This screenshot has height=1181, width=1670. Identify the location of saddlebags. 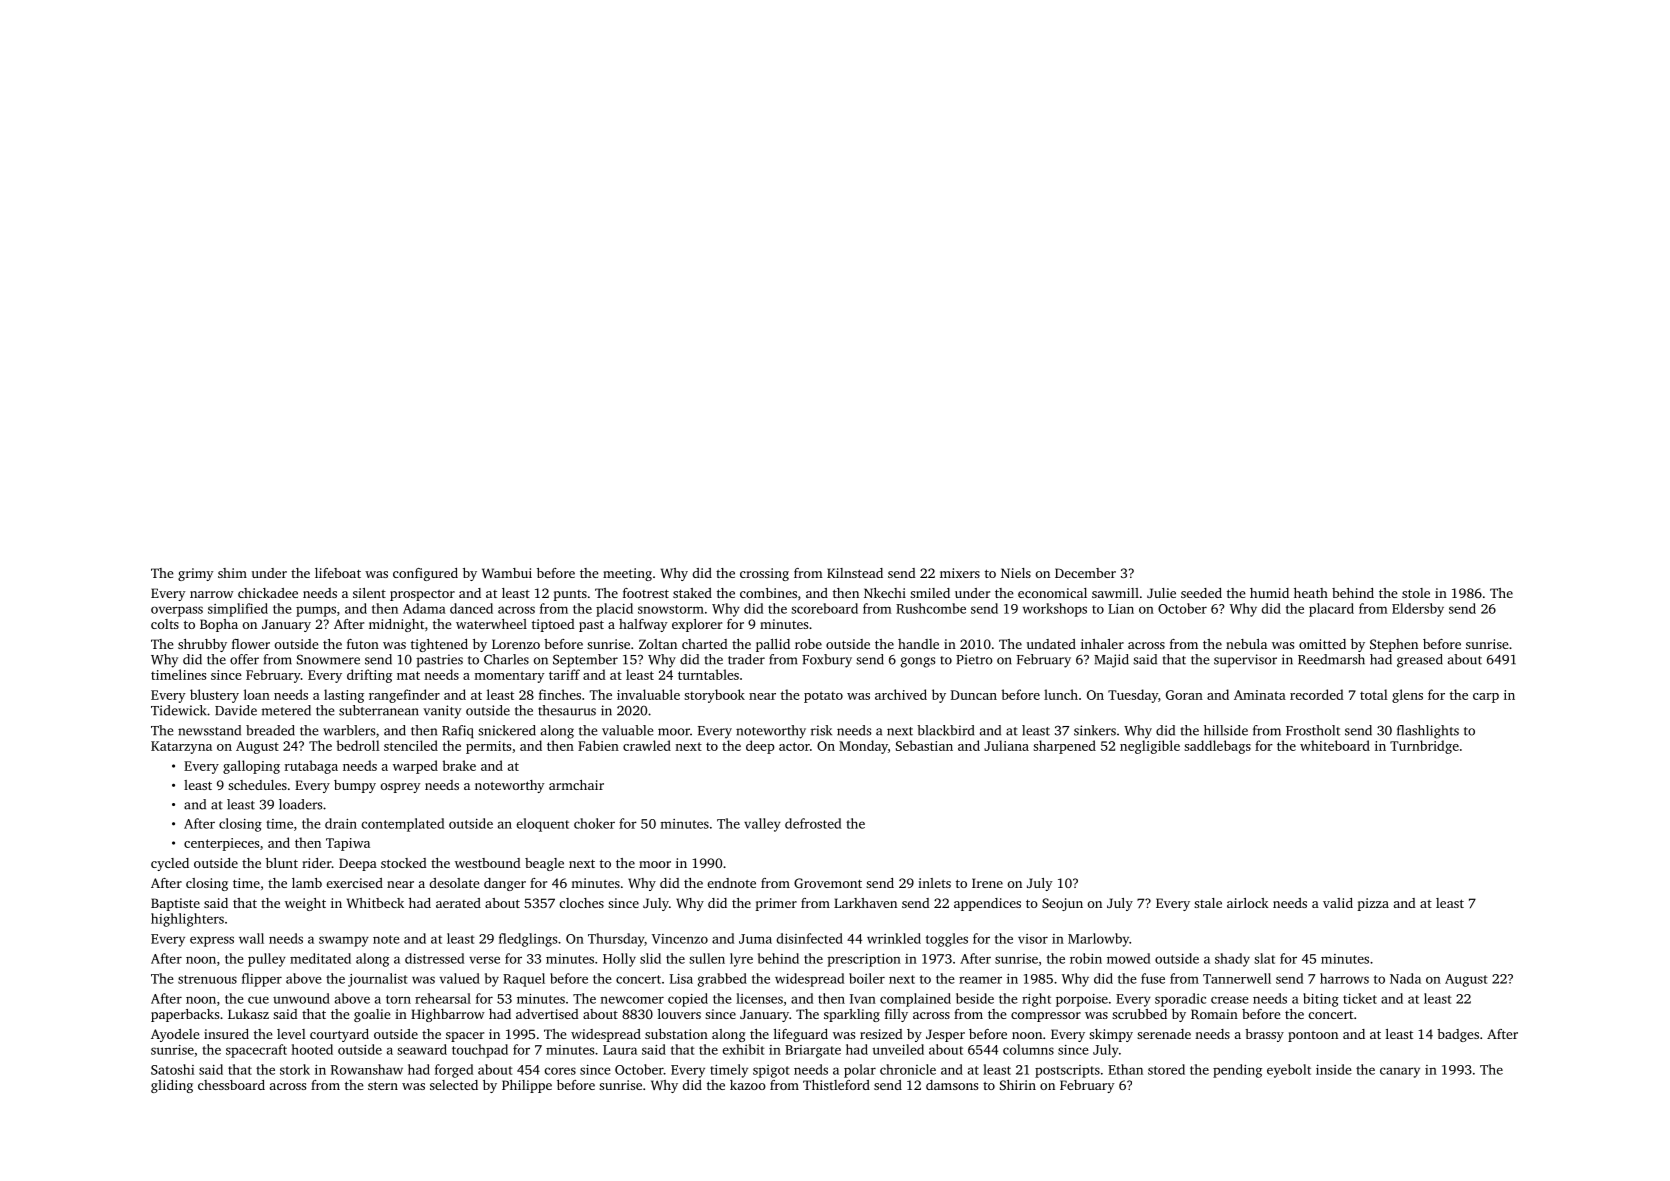
(1217, 747).
